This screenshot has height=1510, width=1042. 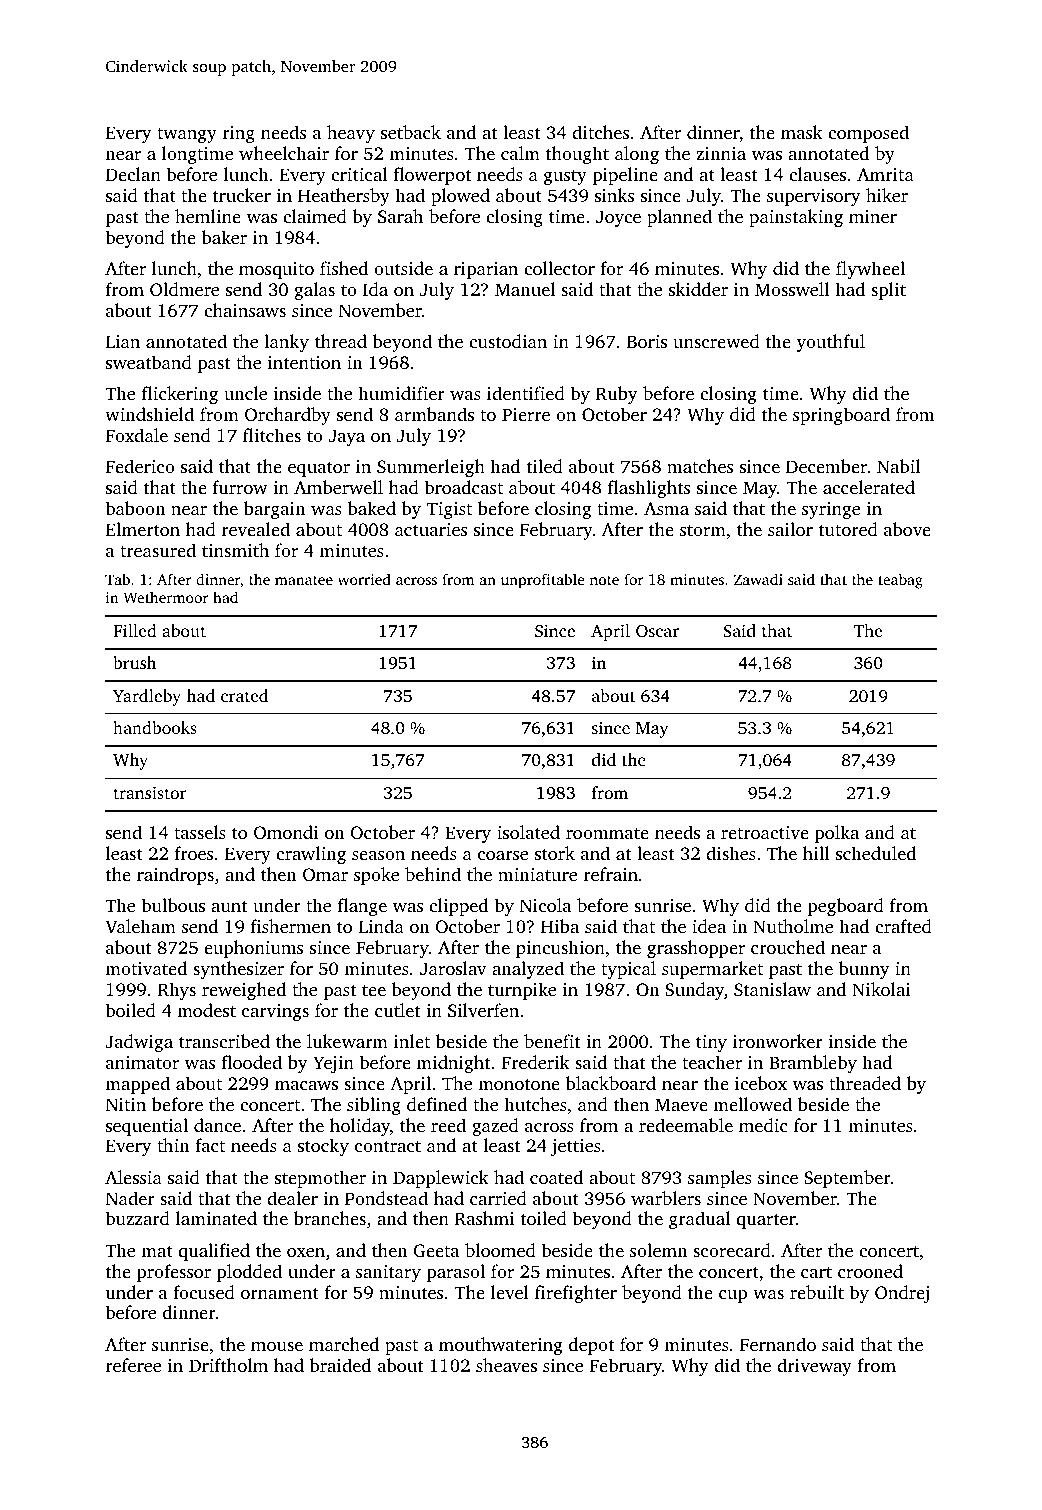 I want to click on crated, so click(x=244, y=695).
